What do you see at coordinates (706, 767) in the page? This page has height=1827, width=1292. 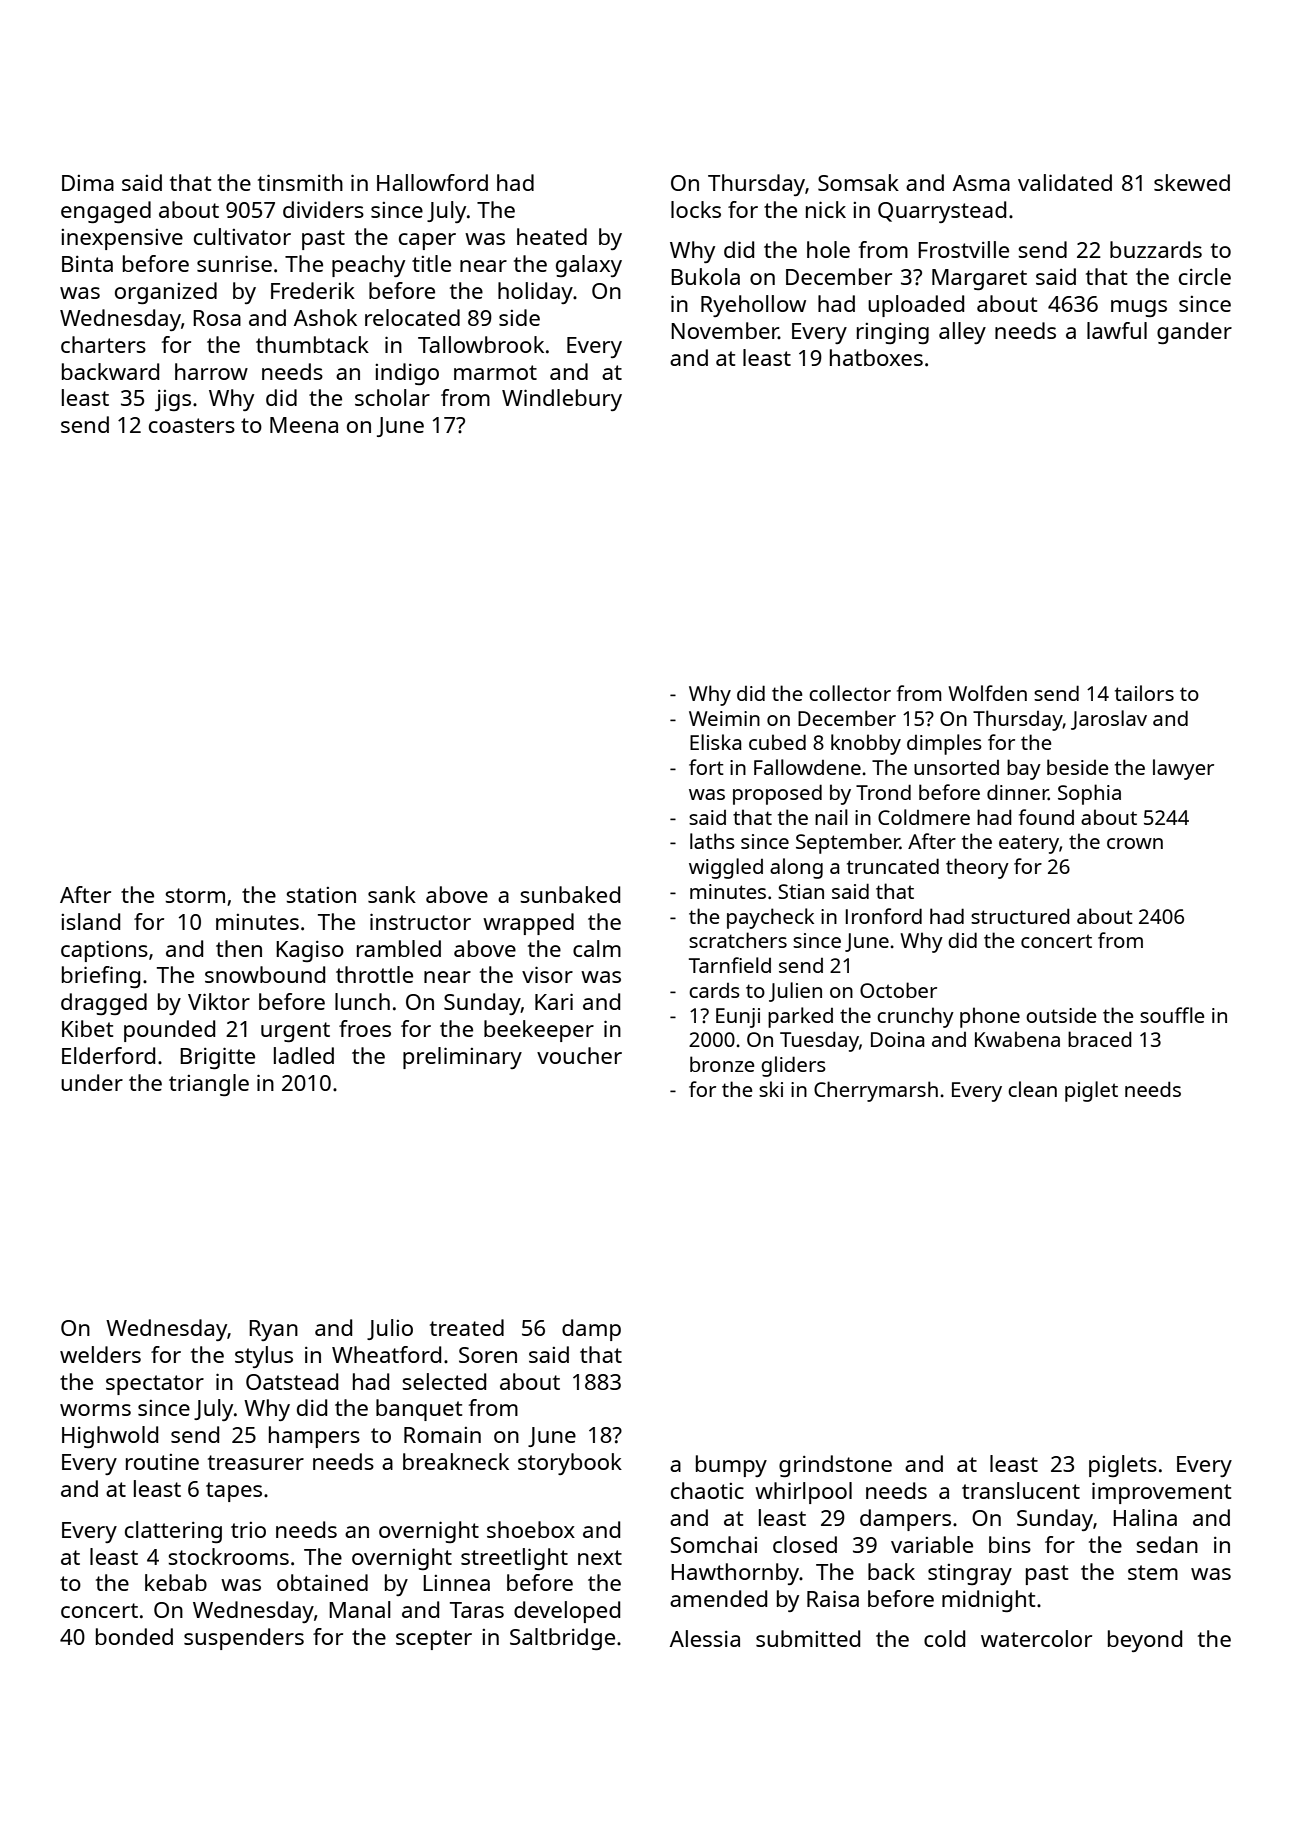 I see `fort` at bounding box center [706, 767].
